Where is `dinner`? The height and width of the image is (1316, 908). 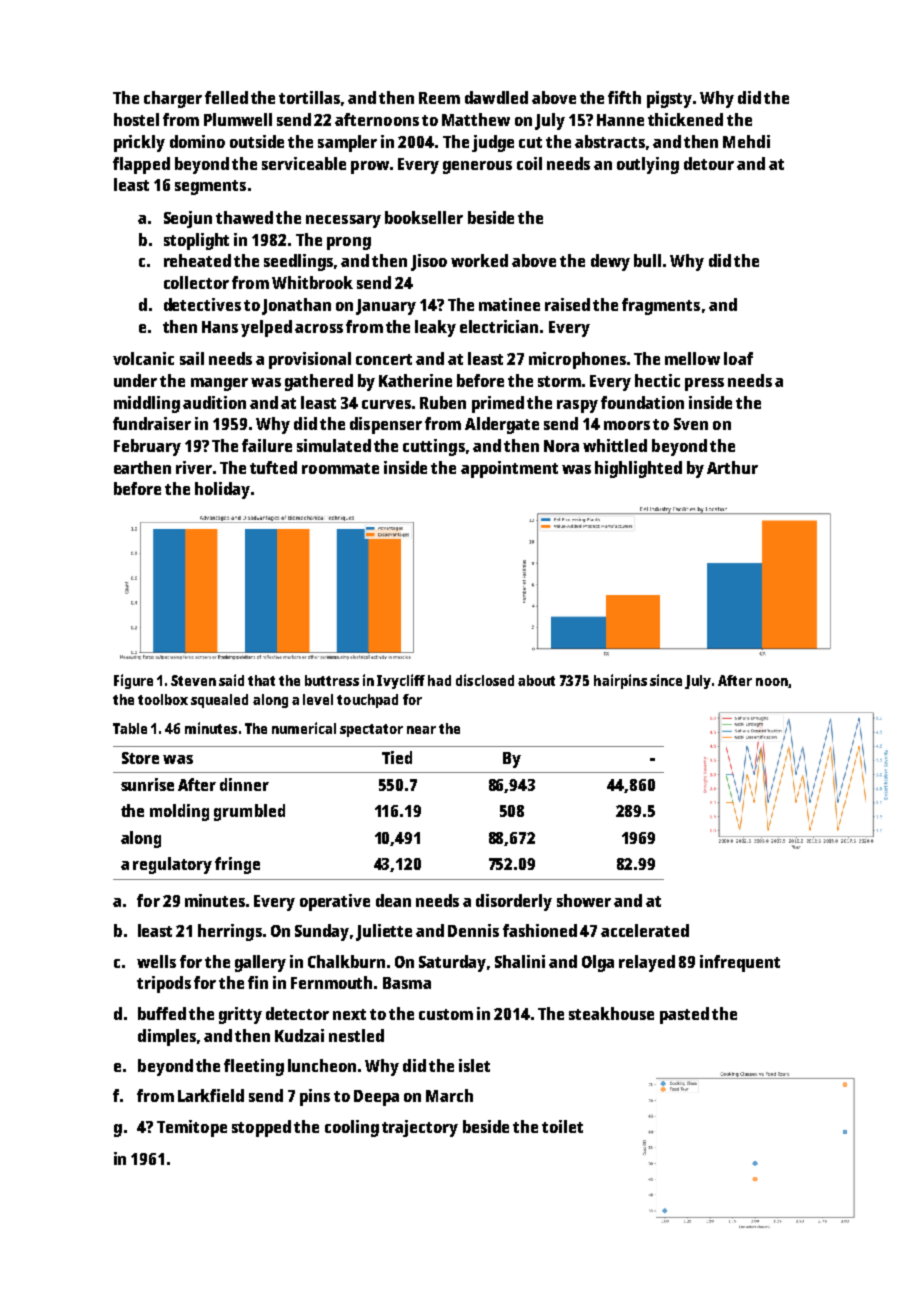 dinner is located at coordinates (244, 784).
